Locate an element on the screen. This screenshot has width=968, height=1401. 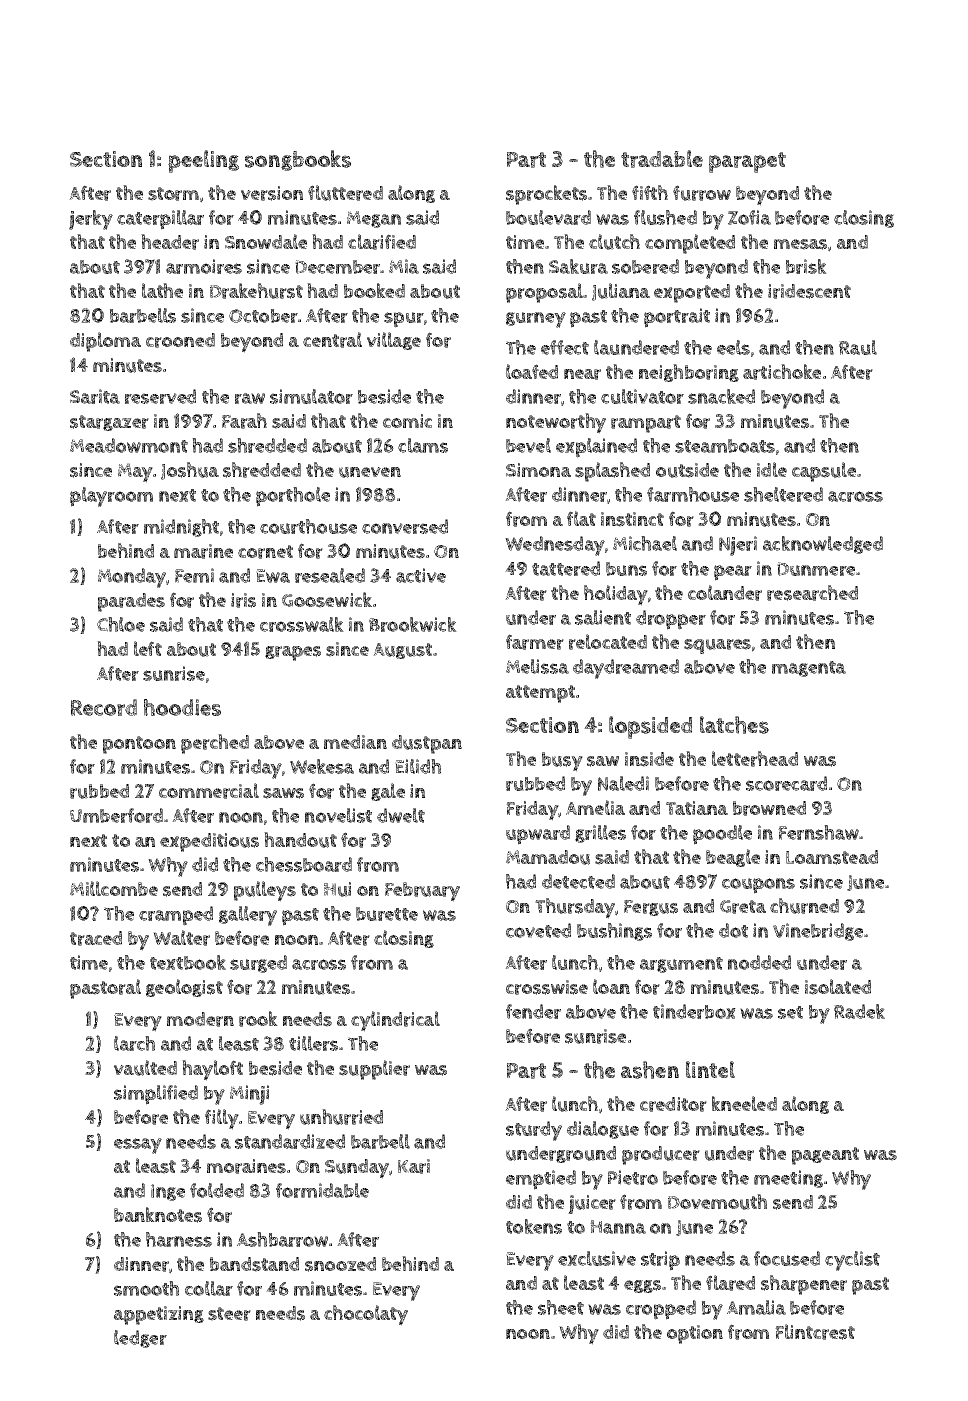
standardized is located at coordinates (290, 1141).
